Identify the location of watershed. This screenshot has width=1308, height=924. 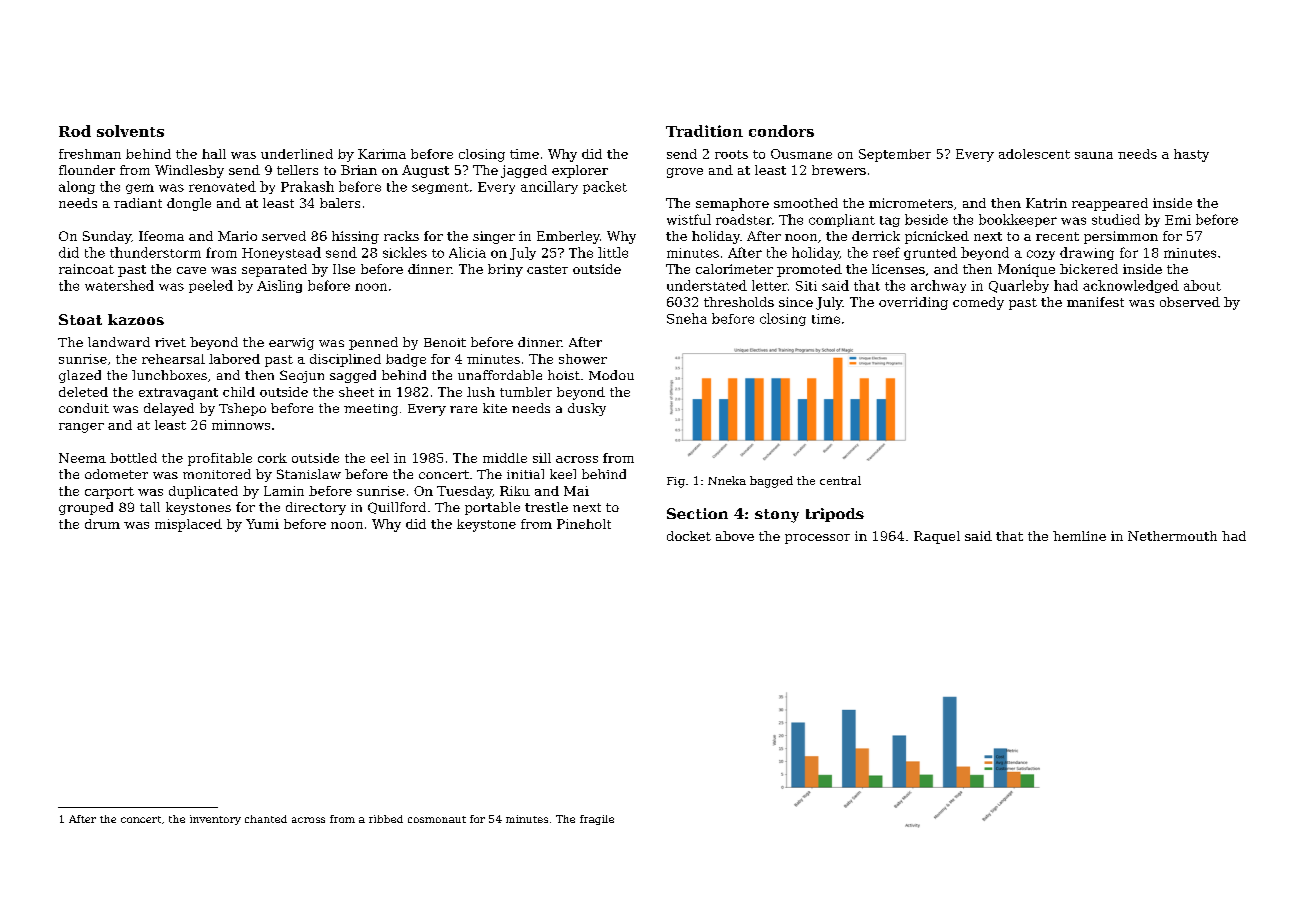
(119, 285).
